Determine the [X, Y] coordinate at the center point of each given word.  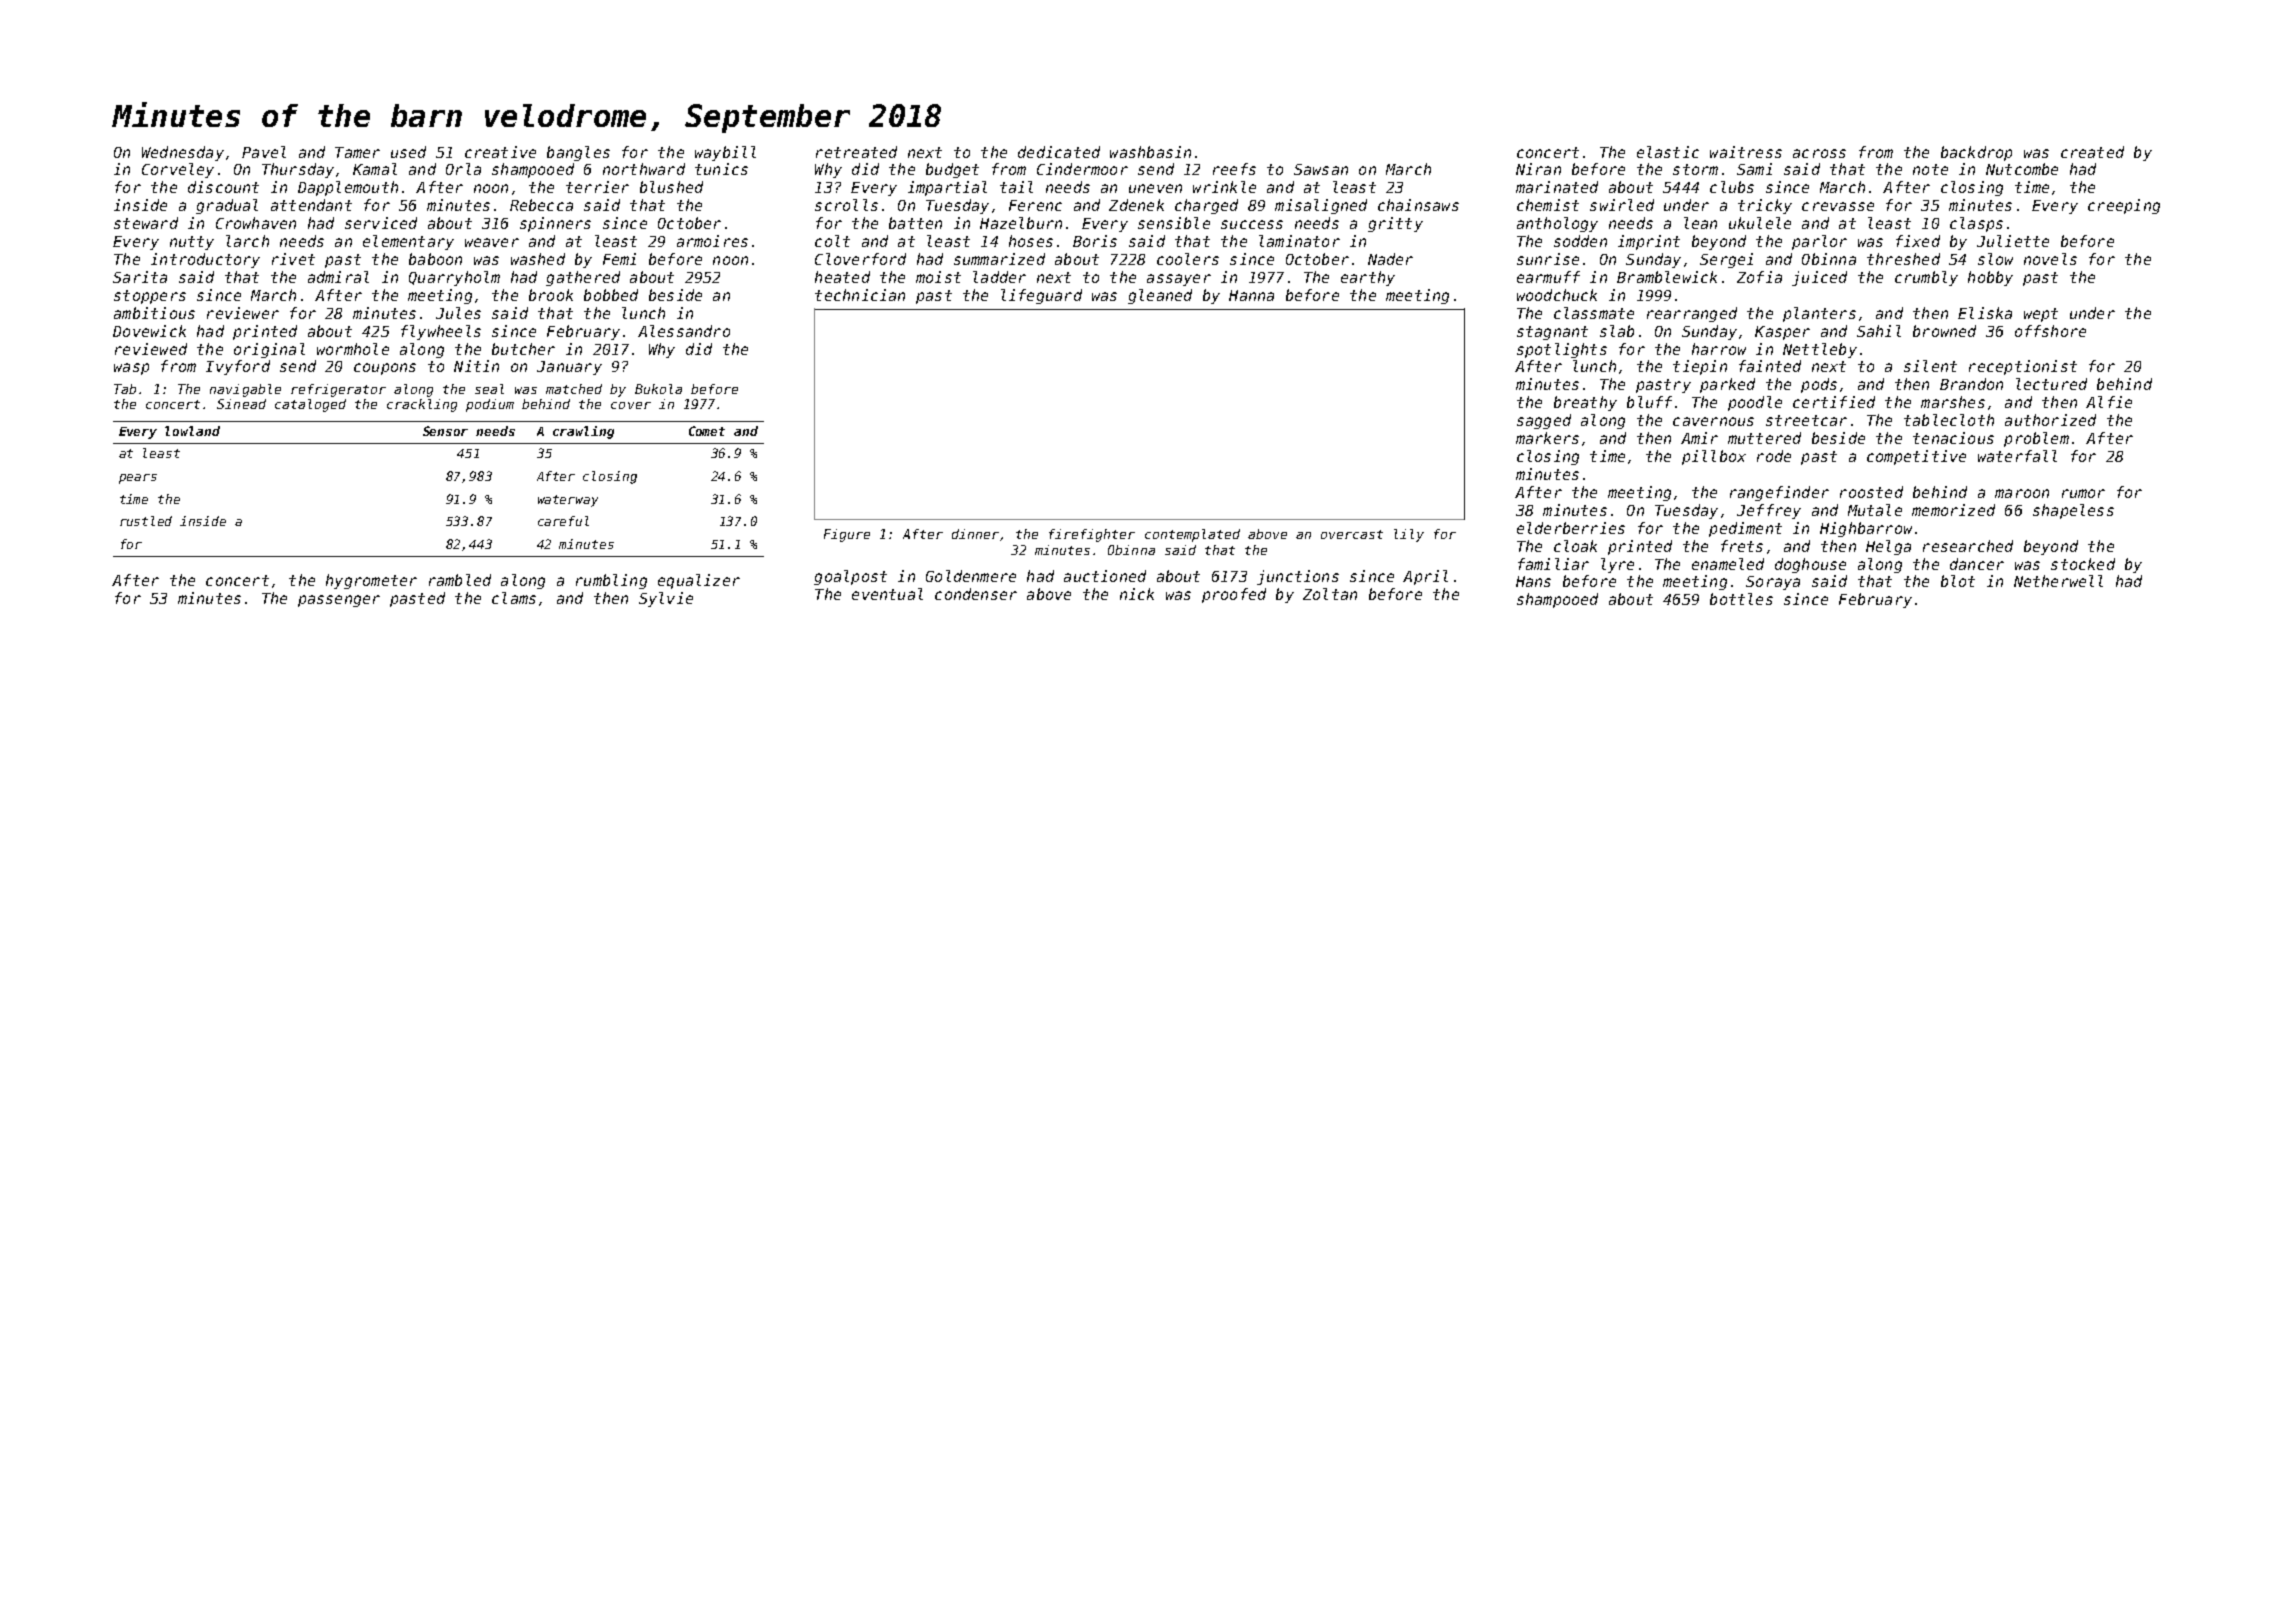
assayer [1179, 280]
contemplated [1192, 535]
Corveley [178, 170]
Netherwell [2058, 581]
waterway [568, 501]
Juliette [2013, 241]
